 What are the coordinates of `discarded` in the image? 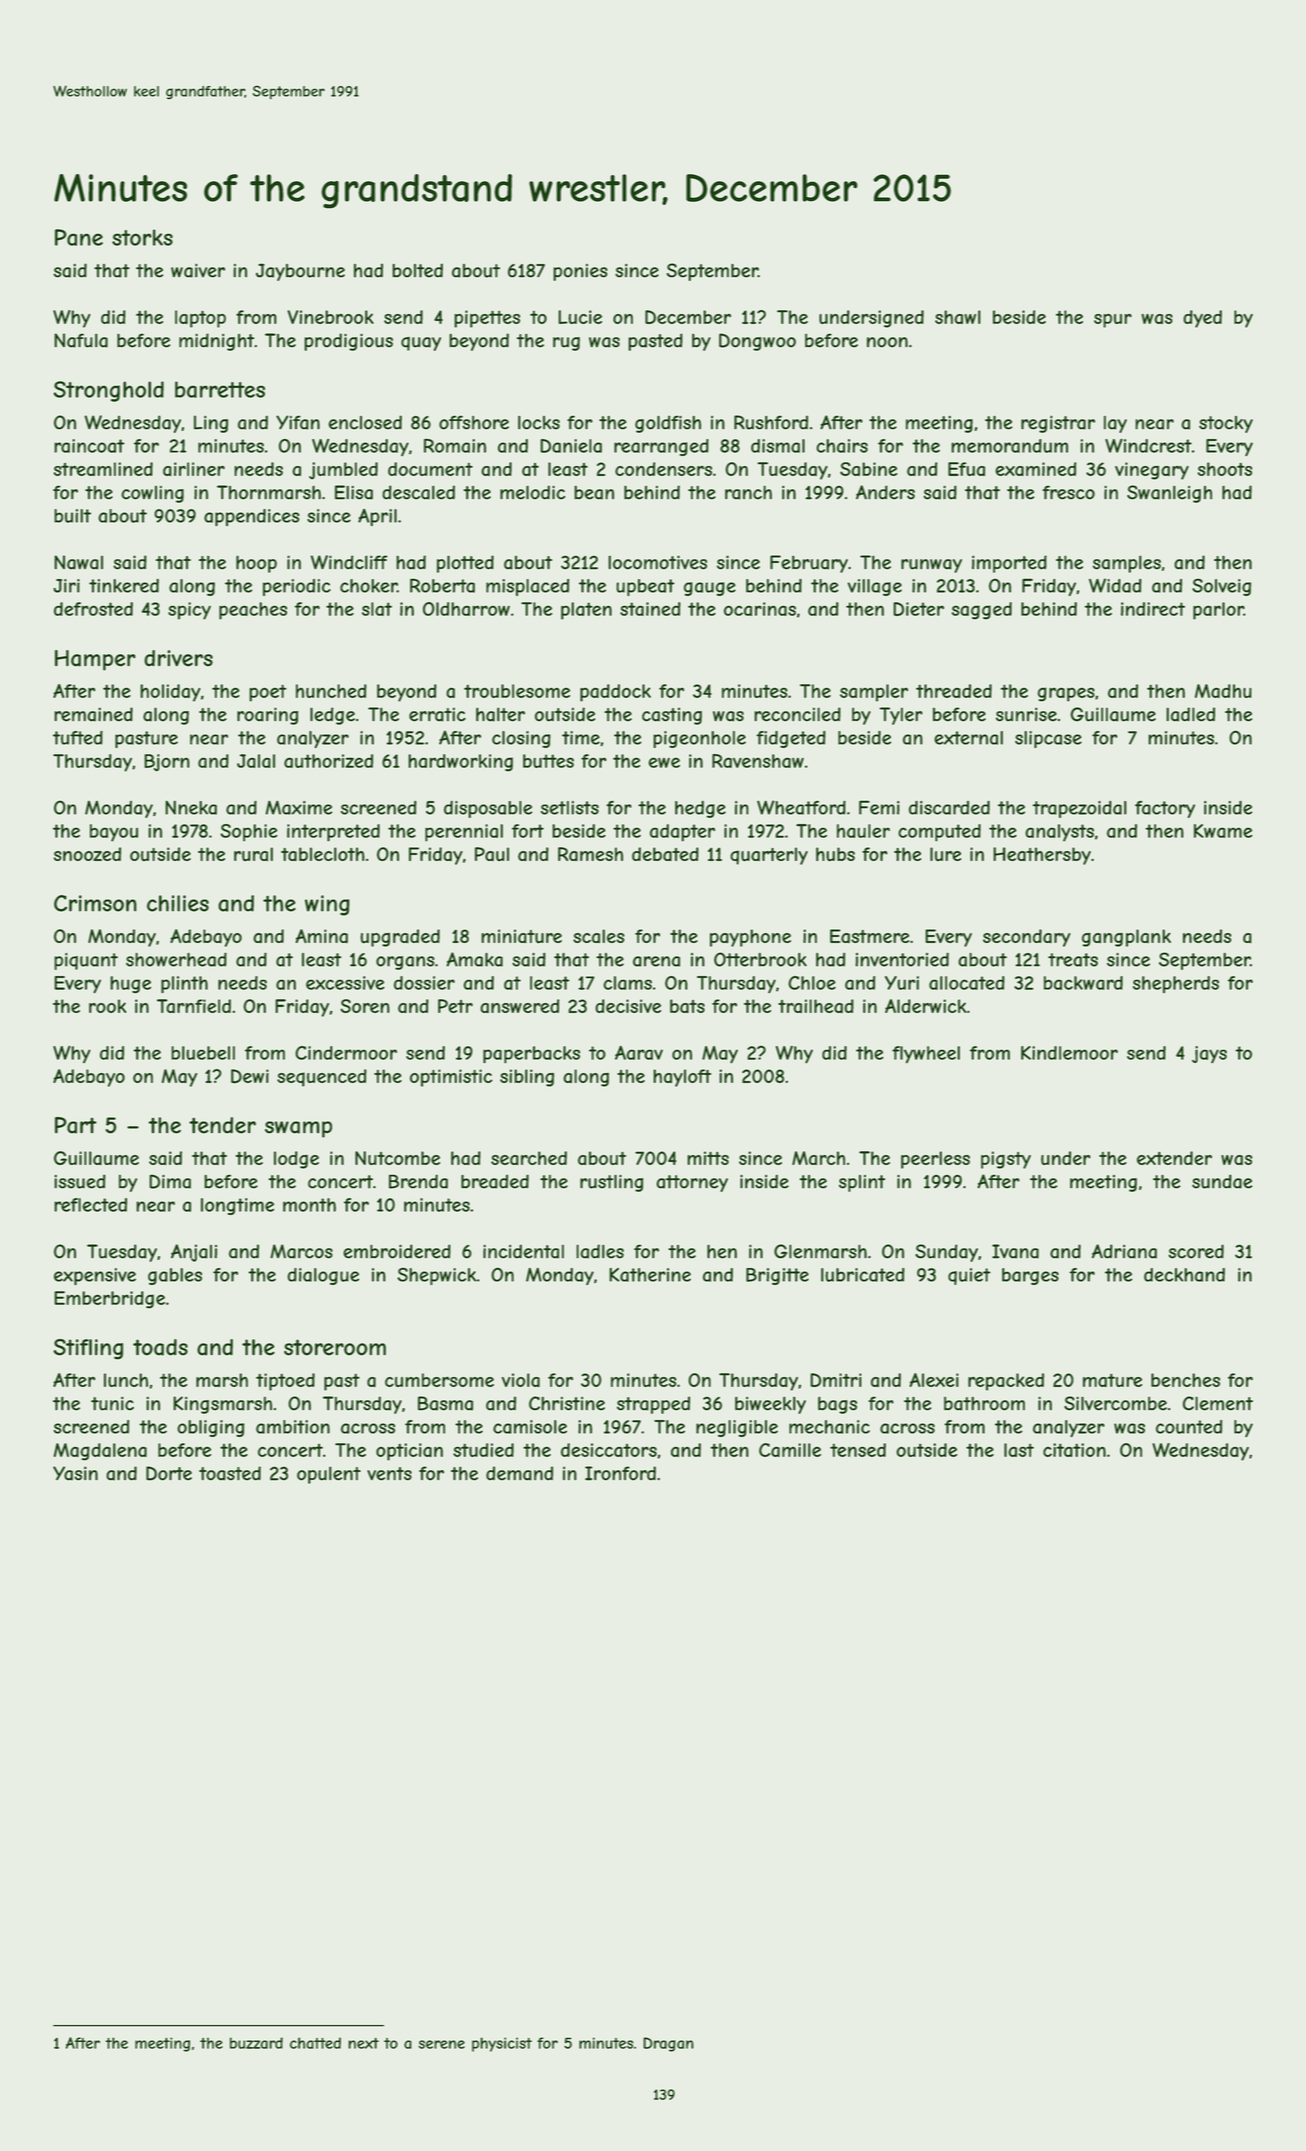 It's located at (949, 808).
